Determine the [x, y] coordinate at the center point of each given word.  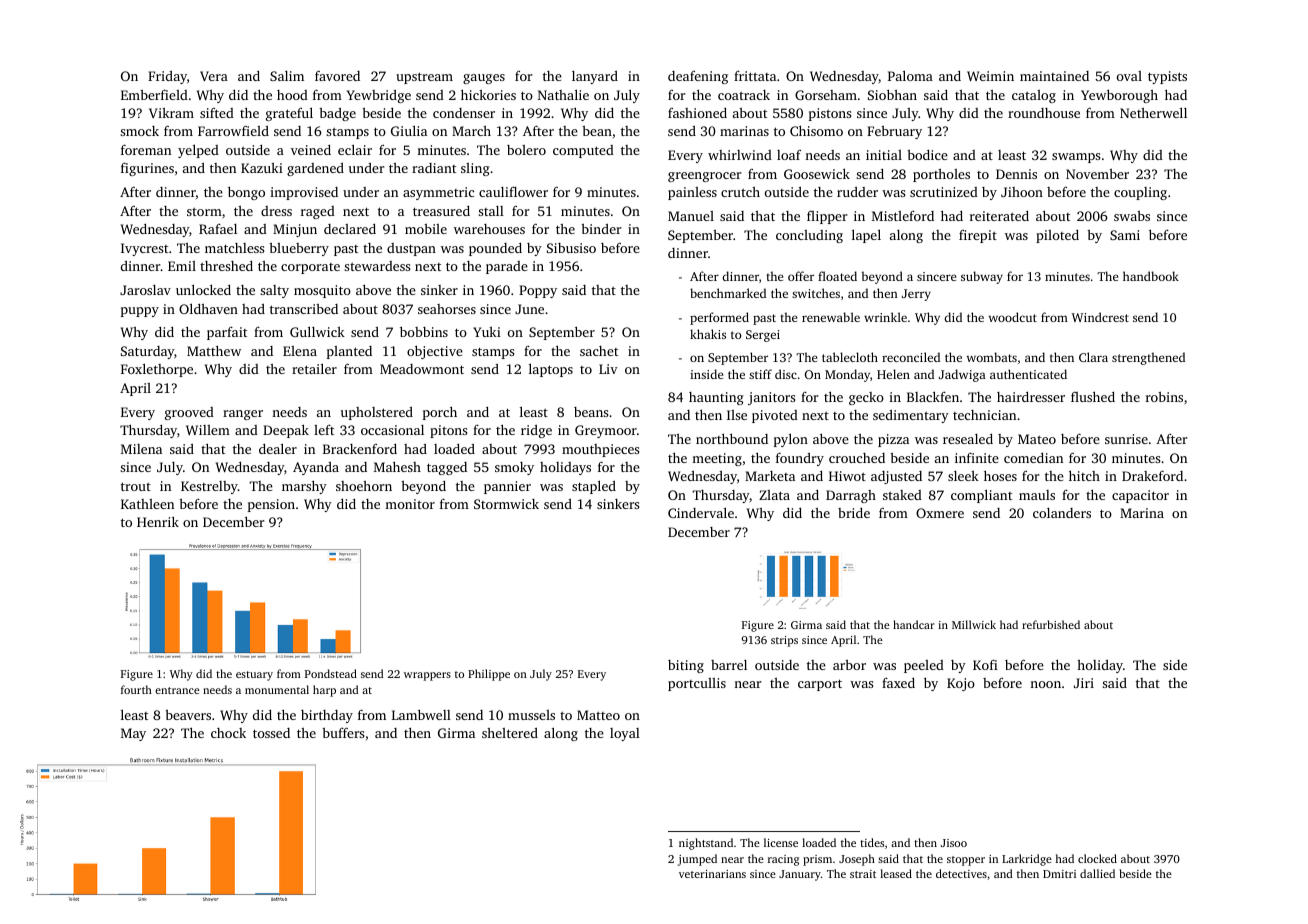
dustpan [411, 249]
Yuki [487, 332]
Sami [1125, 235]
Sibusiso [571, 248]
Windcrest [1100, 317]
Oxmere [940, 513]
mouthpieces [600, 450]
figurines [147, 169]
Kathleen [147, 504]
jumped [697, 860]
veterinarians [712, 874]
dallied [1097, 873]
